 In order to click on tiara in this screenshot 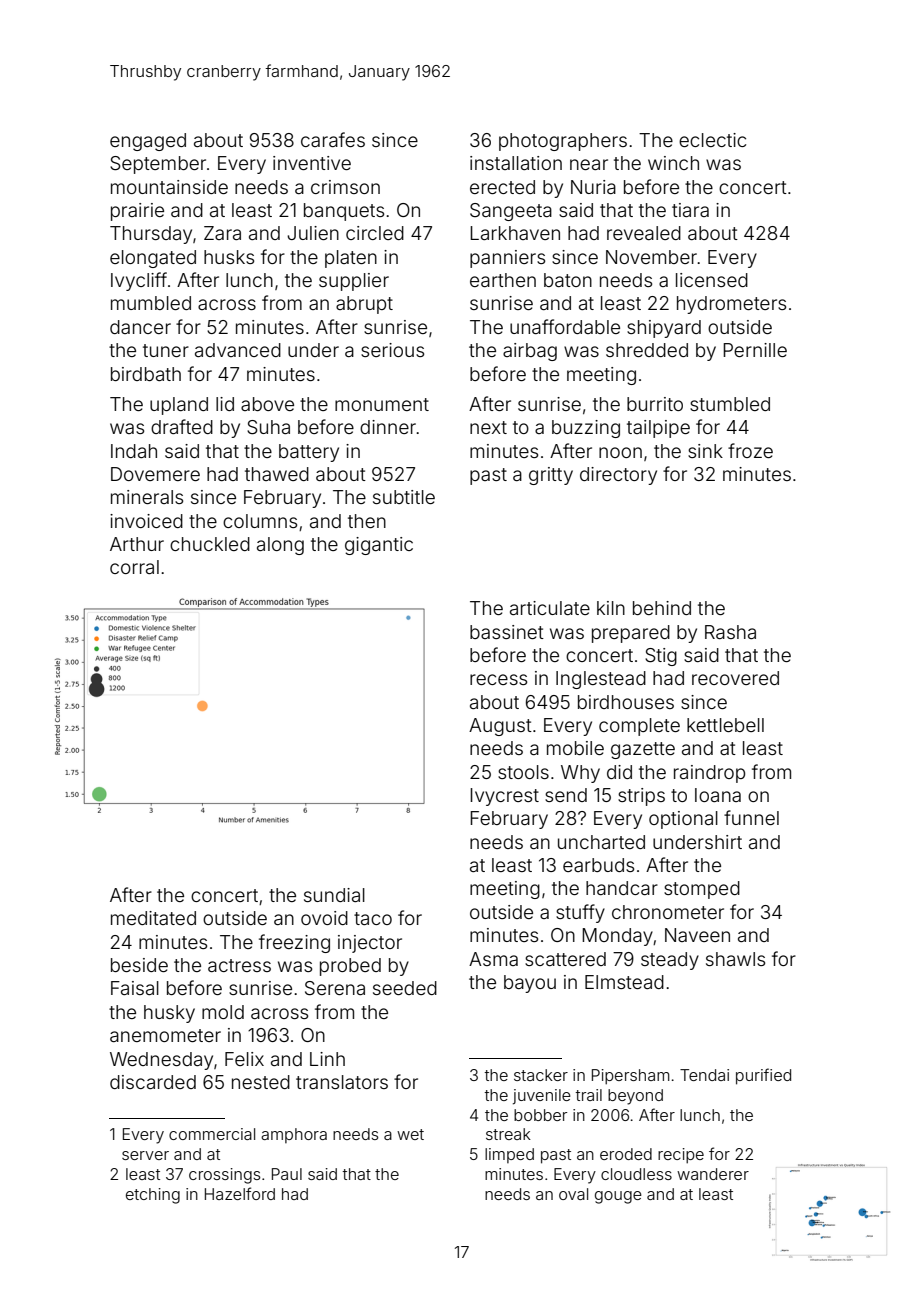, I will do `click(690, 210)`.
